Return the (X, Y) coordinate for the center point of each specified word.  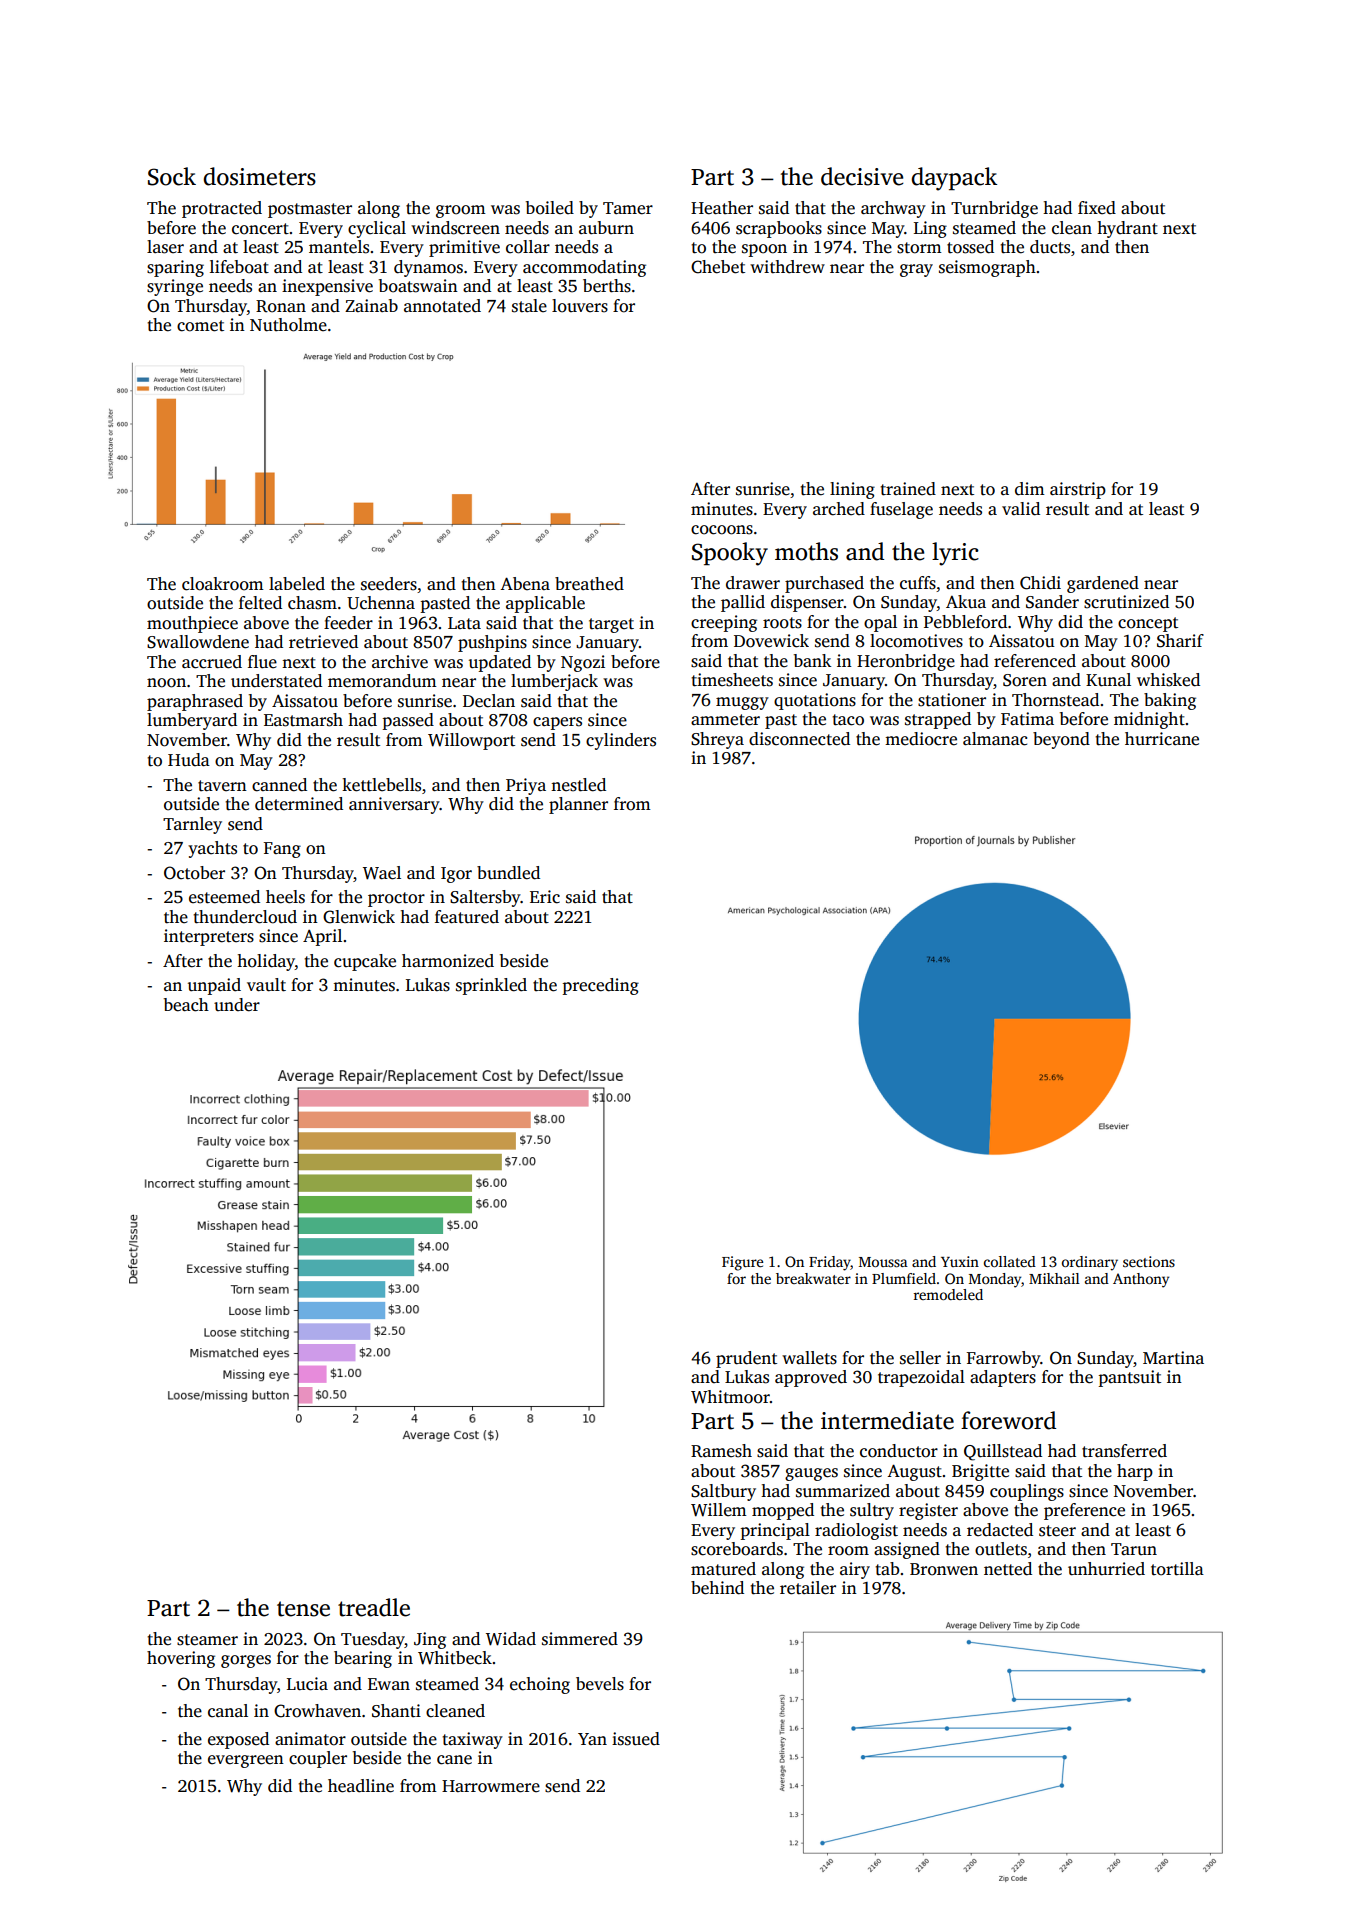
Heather (722, 208)
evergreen (246, 1761)
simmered (580, 1639)
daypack (954, 179)
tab (887, 1569)
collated (1010, 1261)
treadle (374, 1607)
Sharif (1180, 641)
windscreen (455, 228)
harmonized (448, 961)
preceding (601, 986)
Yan (592, 1739)
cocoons (722, 530)
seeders (389, 584)
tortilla (1177, 1569)
